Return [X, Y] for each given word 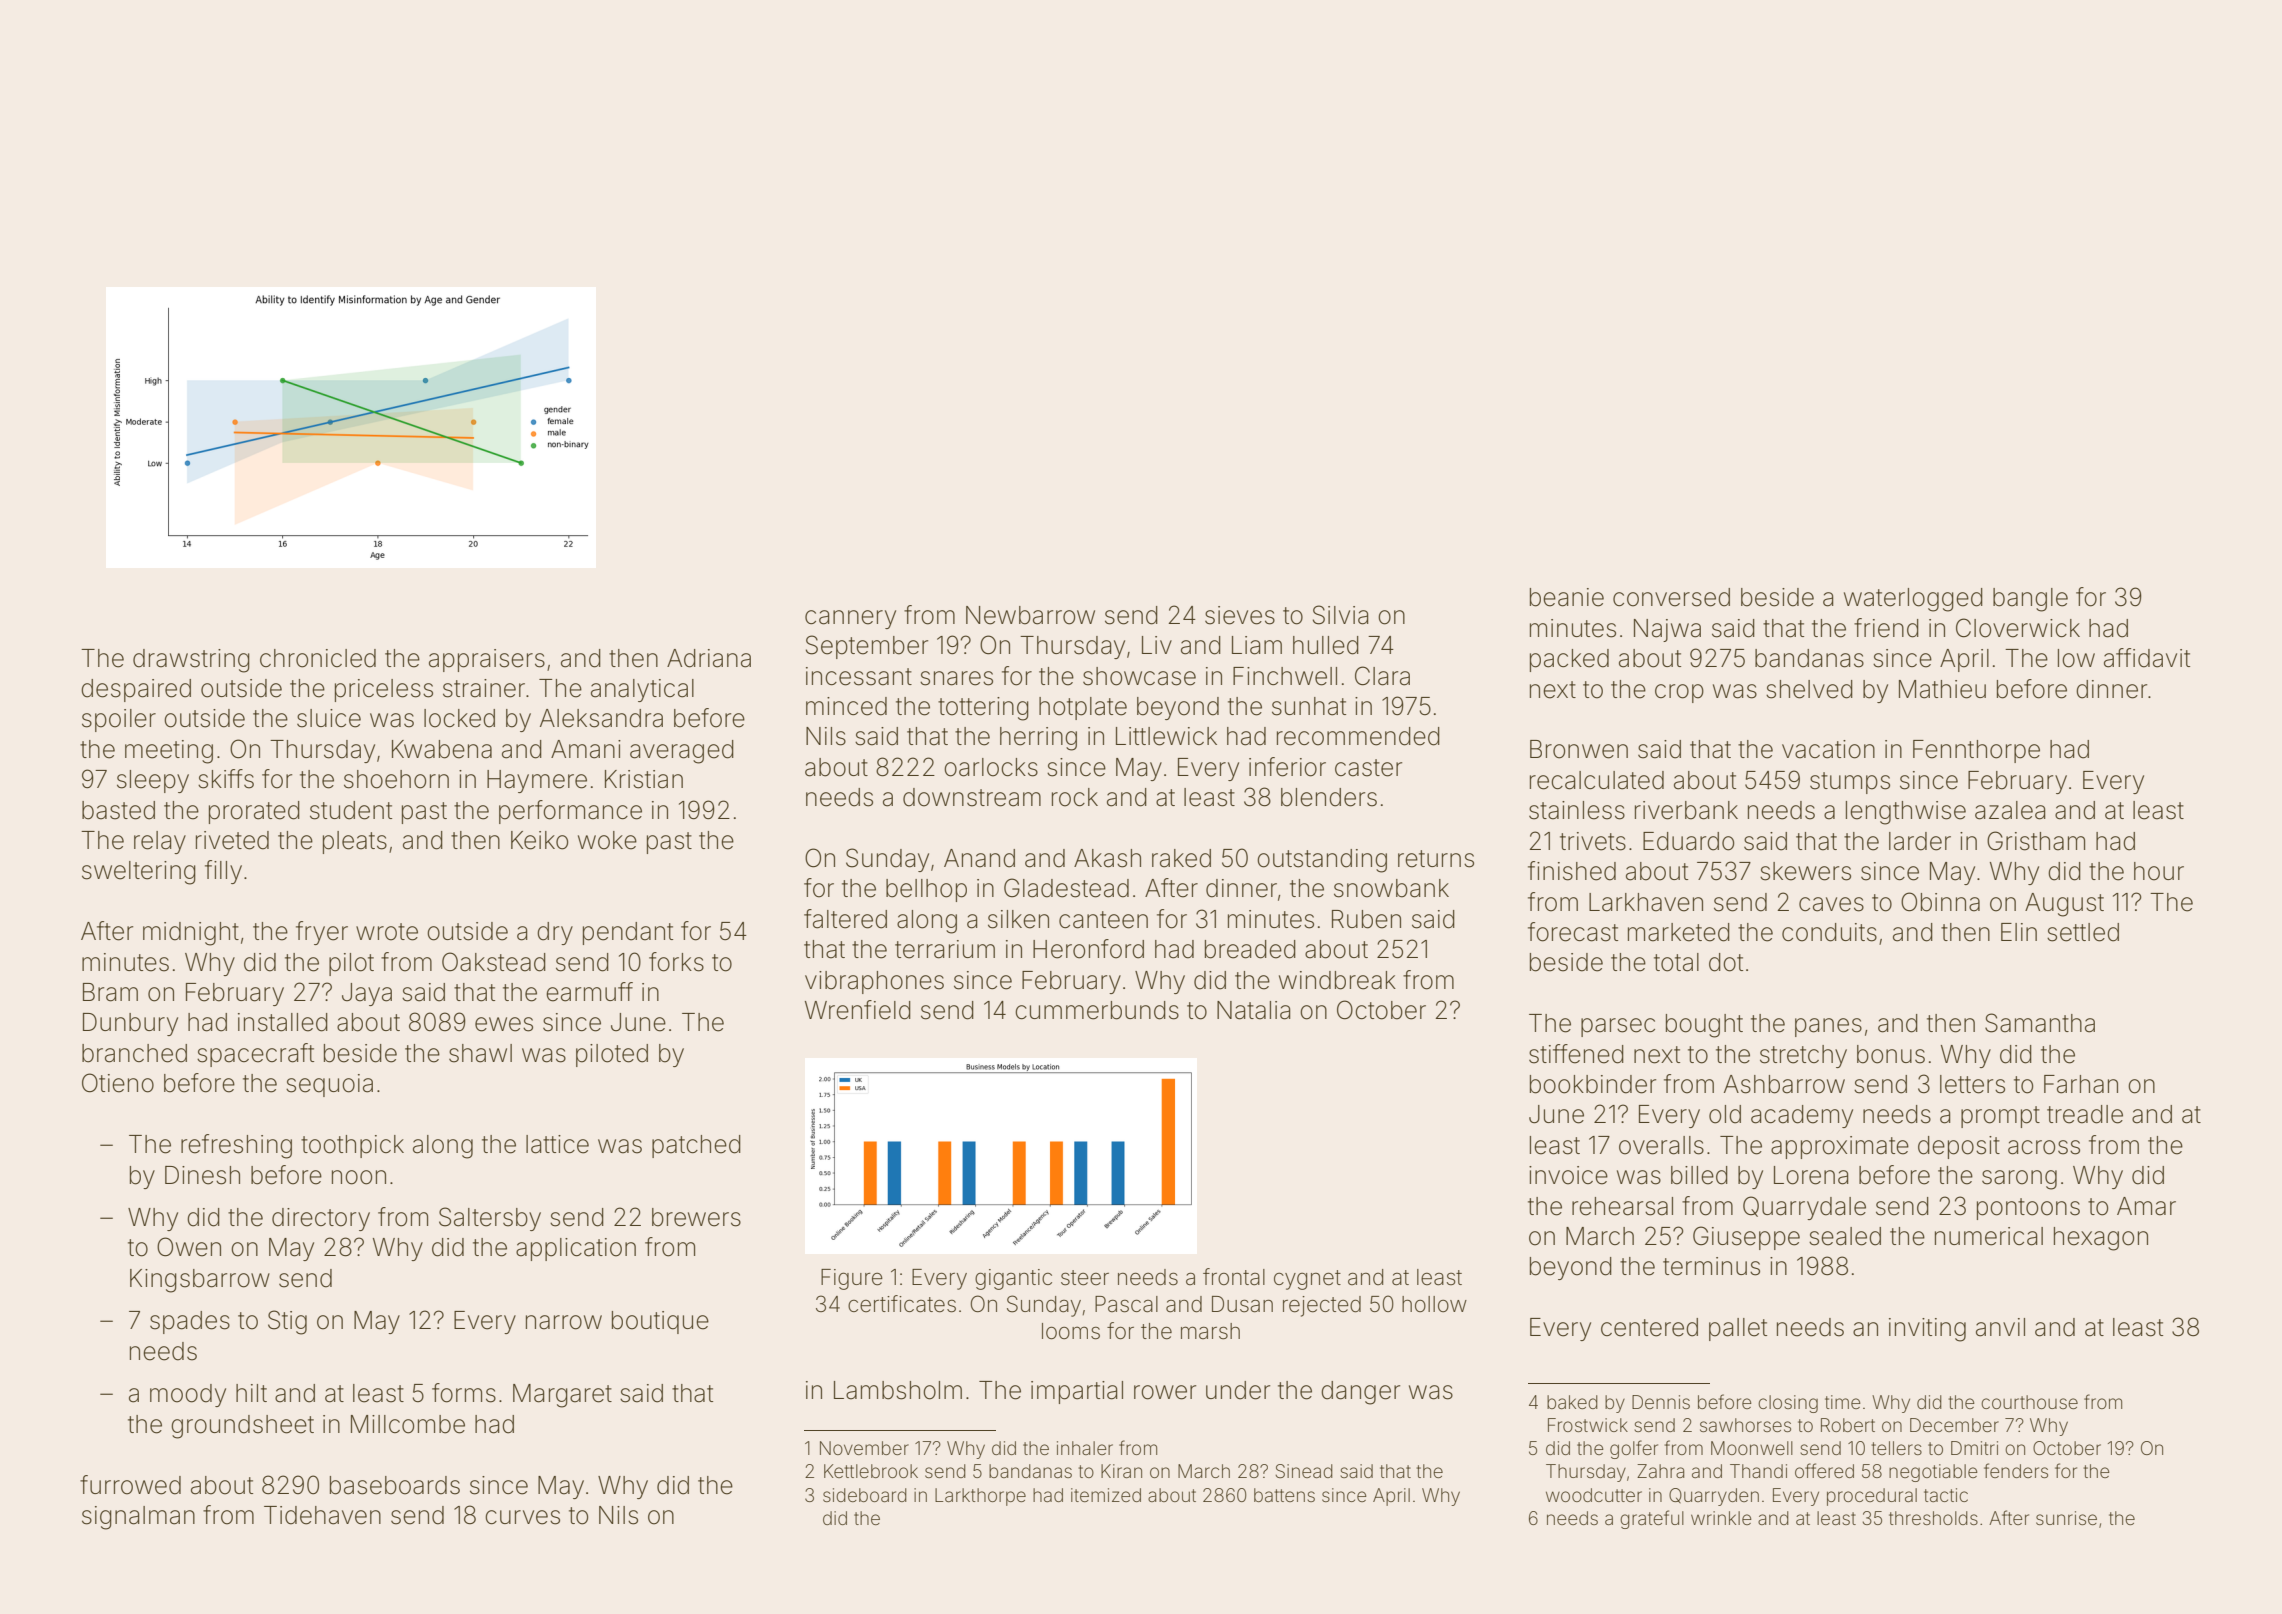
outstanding [1322, 861]
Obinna [1940, 902]
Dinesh [202, 1175]
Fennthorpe [1976, 751]
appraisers [487, 660]
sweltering [139, 873]
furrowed [130, 1485]
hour [2159, 871]
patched [696, 1146]
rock [1075, 797]
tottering [983, 709]
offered [1824, 1470]
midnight [191, 934]
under [1238, 1390]
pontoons [2028, 1209]
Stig [287, 1322]
